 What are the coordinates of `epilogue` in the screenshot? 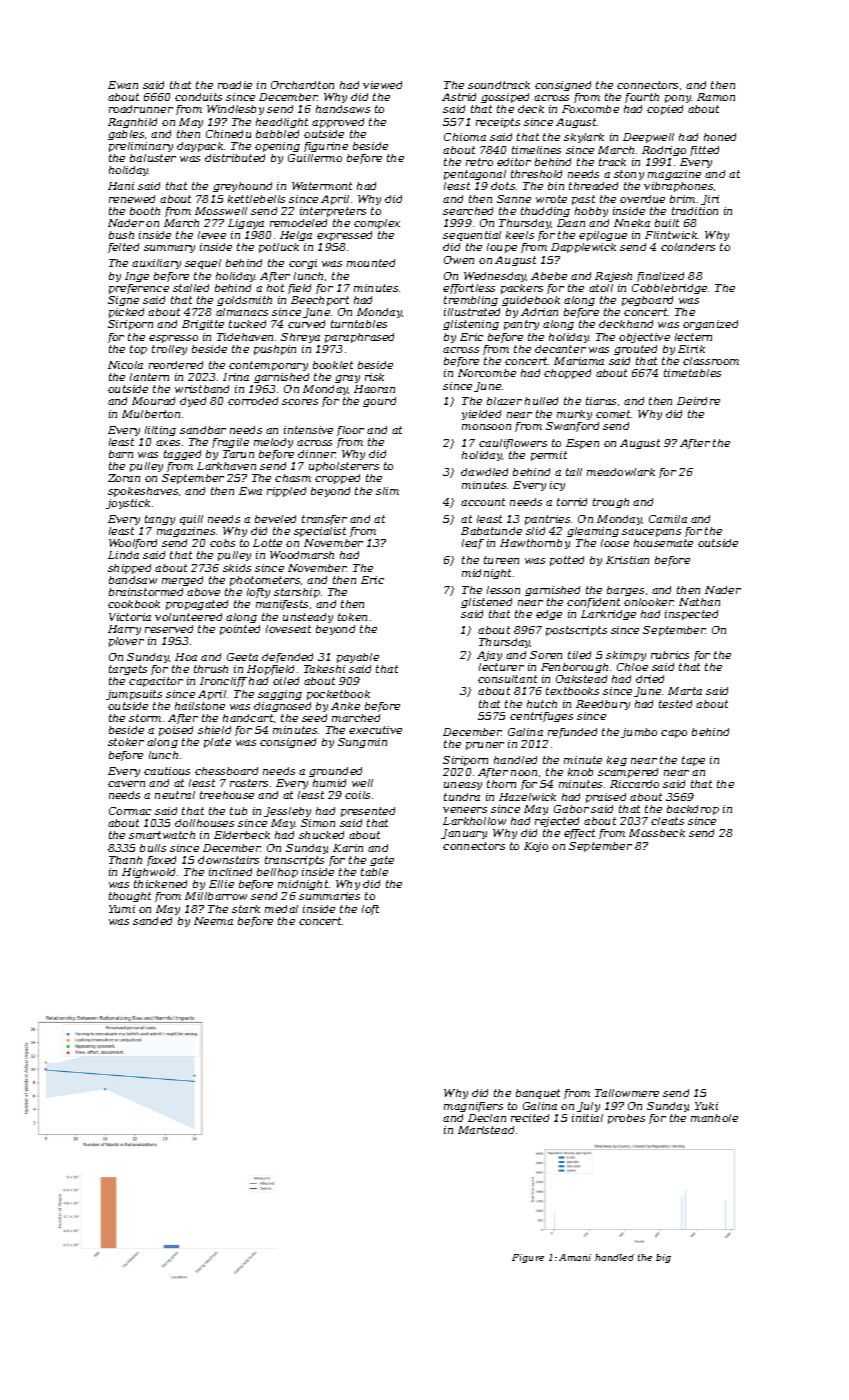 It's located at (603, 236).
